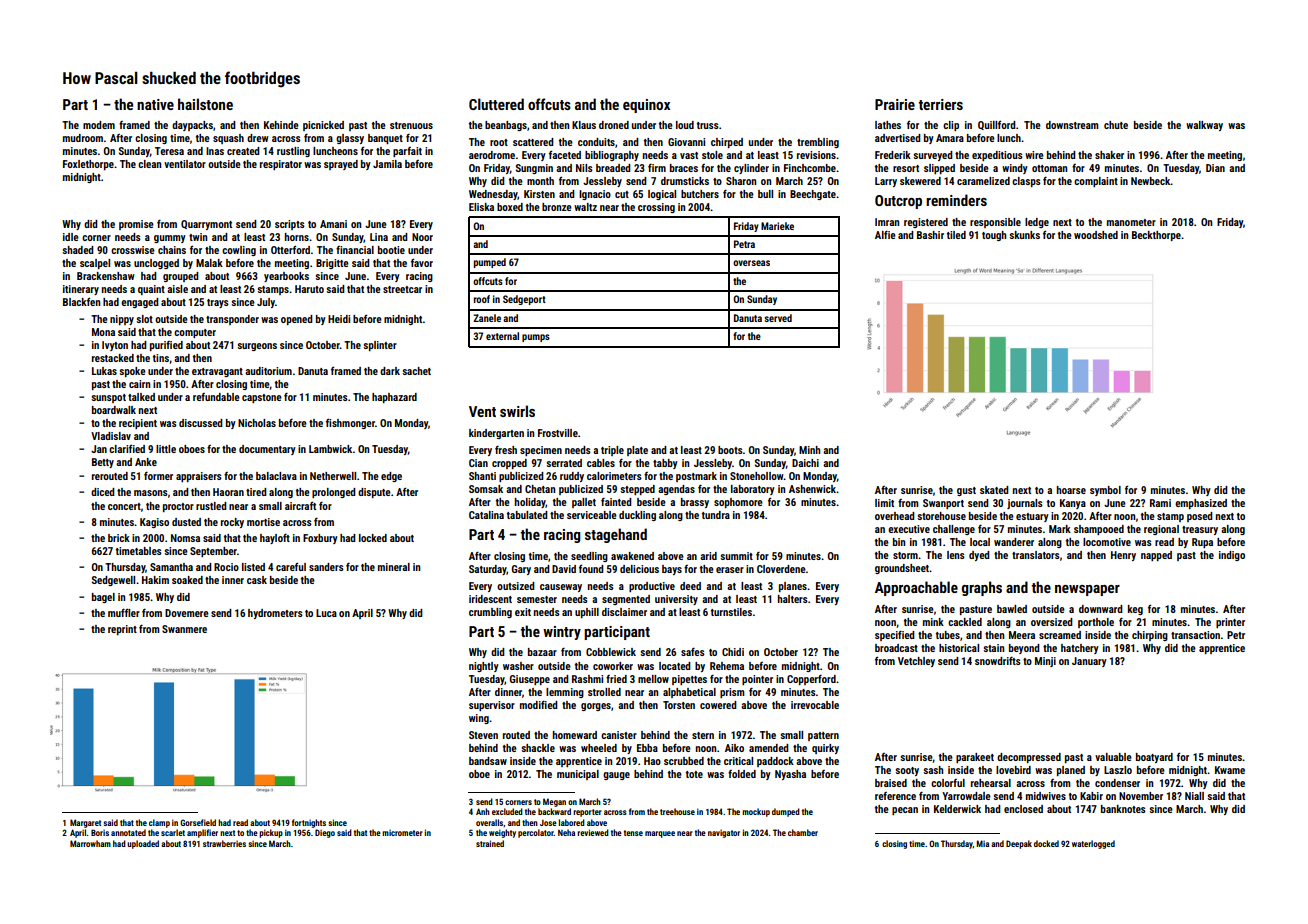 The height and width of the image is (924, 1308). What do you see at coordinates (757, 476) in the image?
I see `Stonehollow` at bounding box center [757, 476].
